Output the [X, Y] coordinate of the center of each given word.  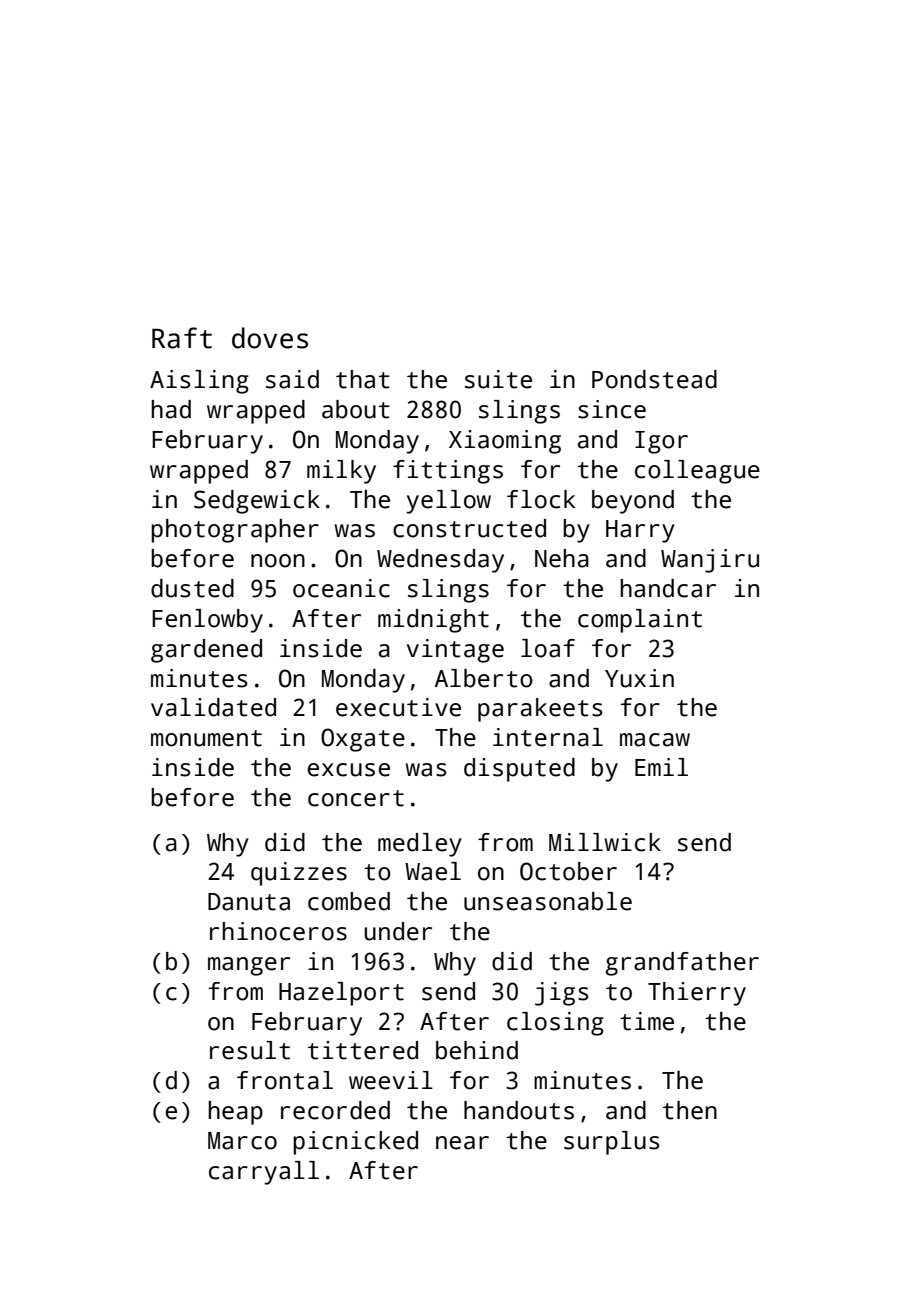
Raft [182, 338]
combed [349, 901]
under [398, 931]
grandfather [682, 964]
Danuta [249, 902]
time [647, 1021]
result [250, 1050]
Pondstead [654, 379]
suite [498, 379]
